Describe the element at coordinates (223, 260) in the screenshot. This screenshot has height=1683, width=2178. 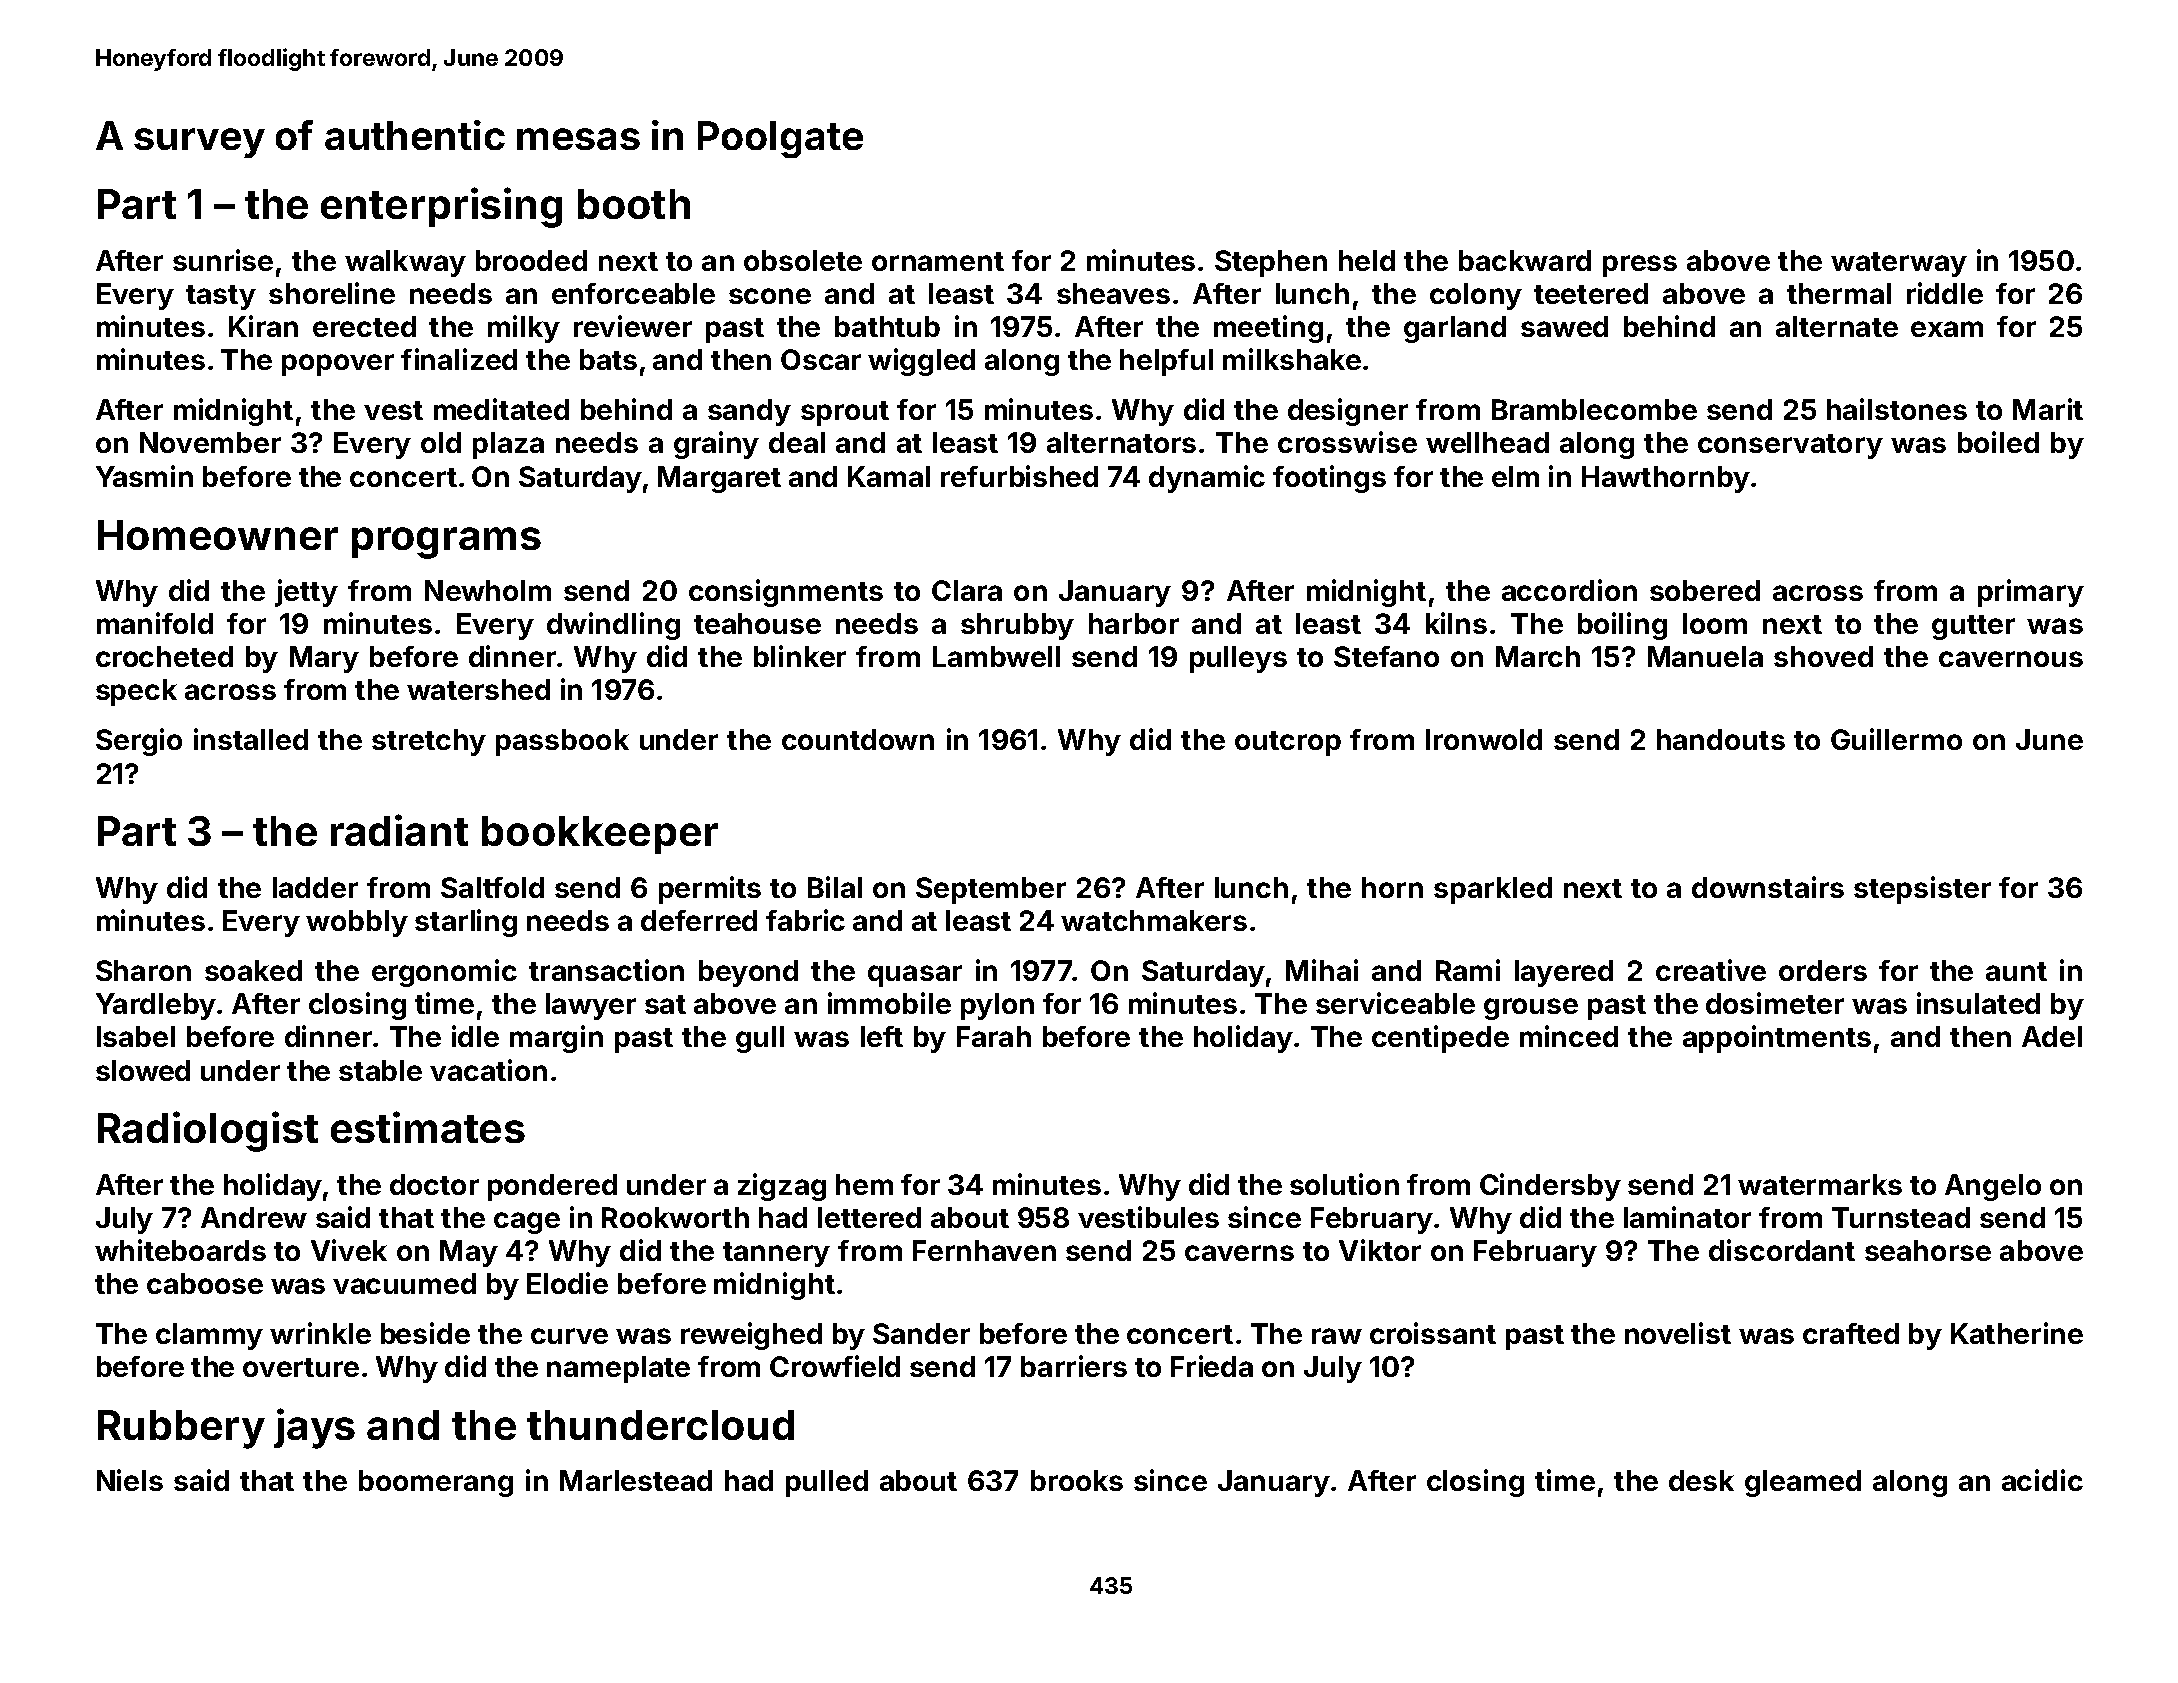
I see `sunrise` at that location.
